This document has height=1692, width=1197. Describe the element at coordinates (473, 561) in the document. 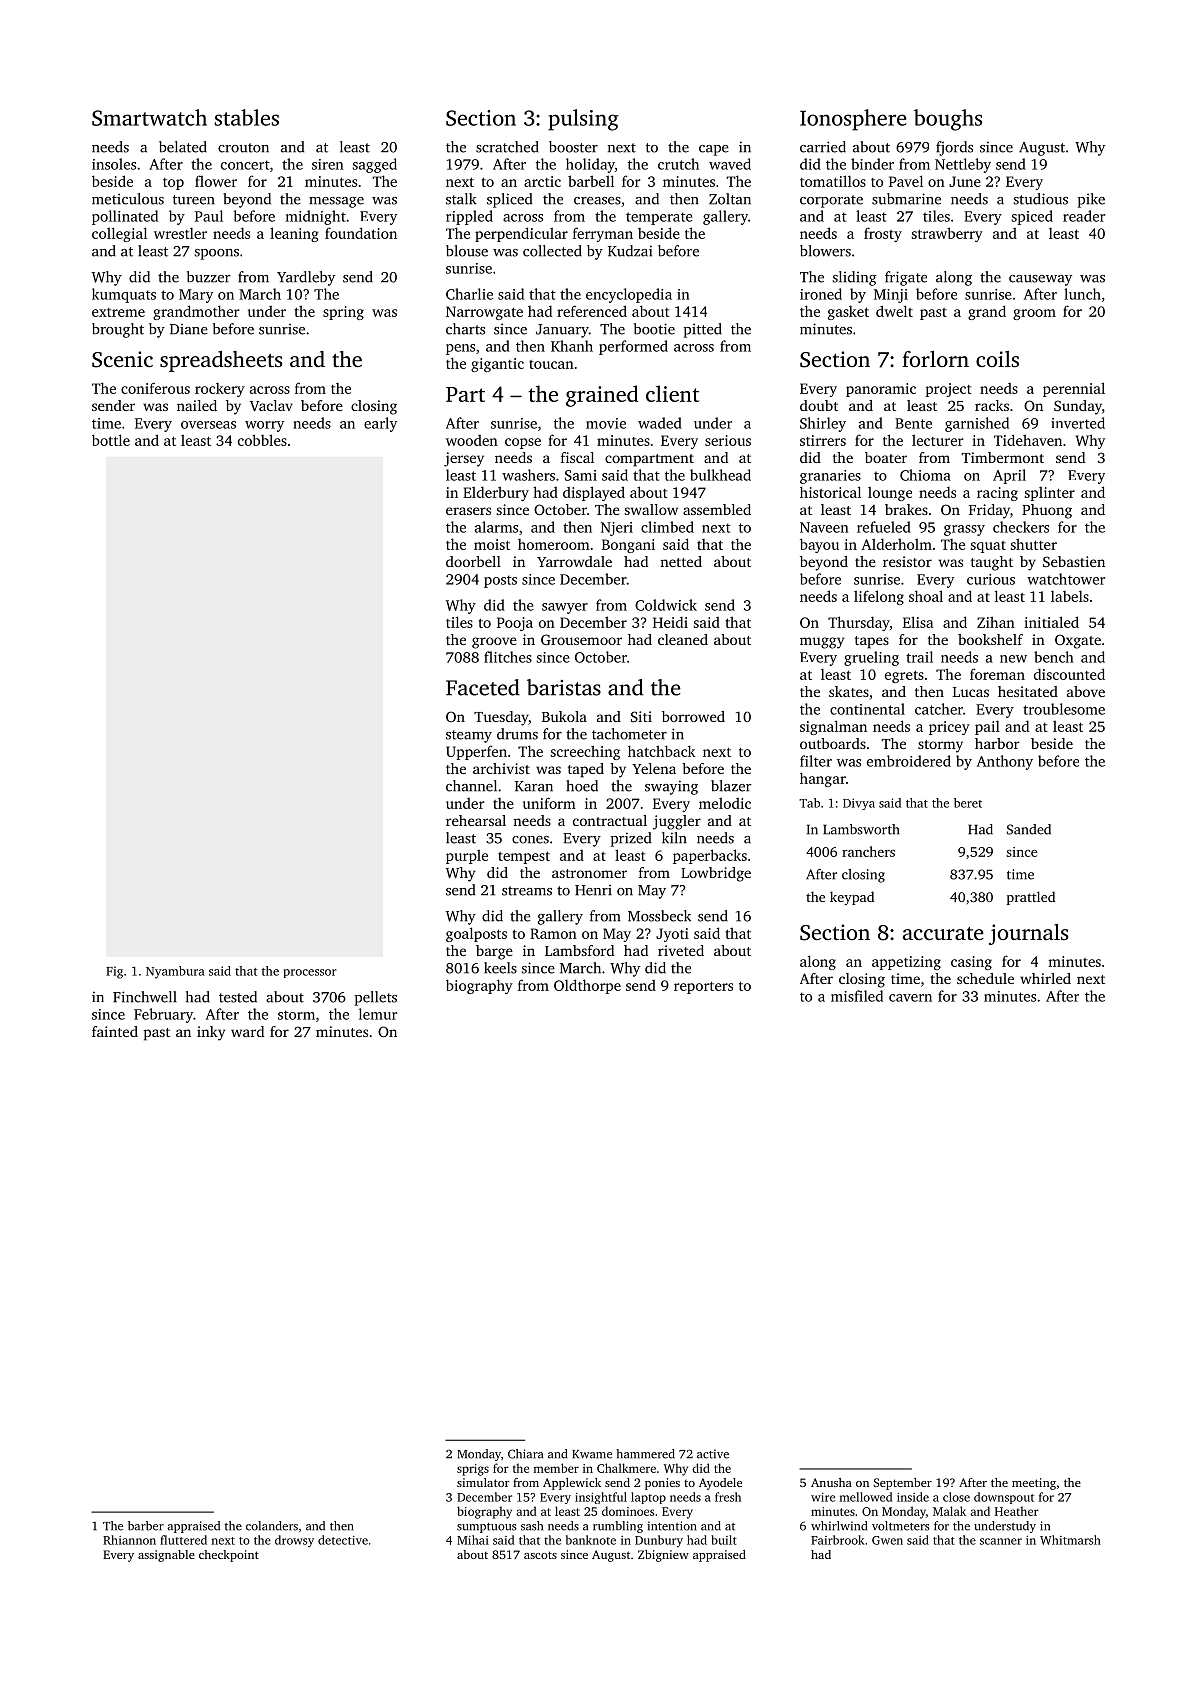

I see `doorbell` at that location.
